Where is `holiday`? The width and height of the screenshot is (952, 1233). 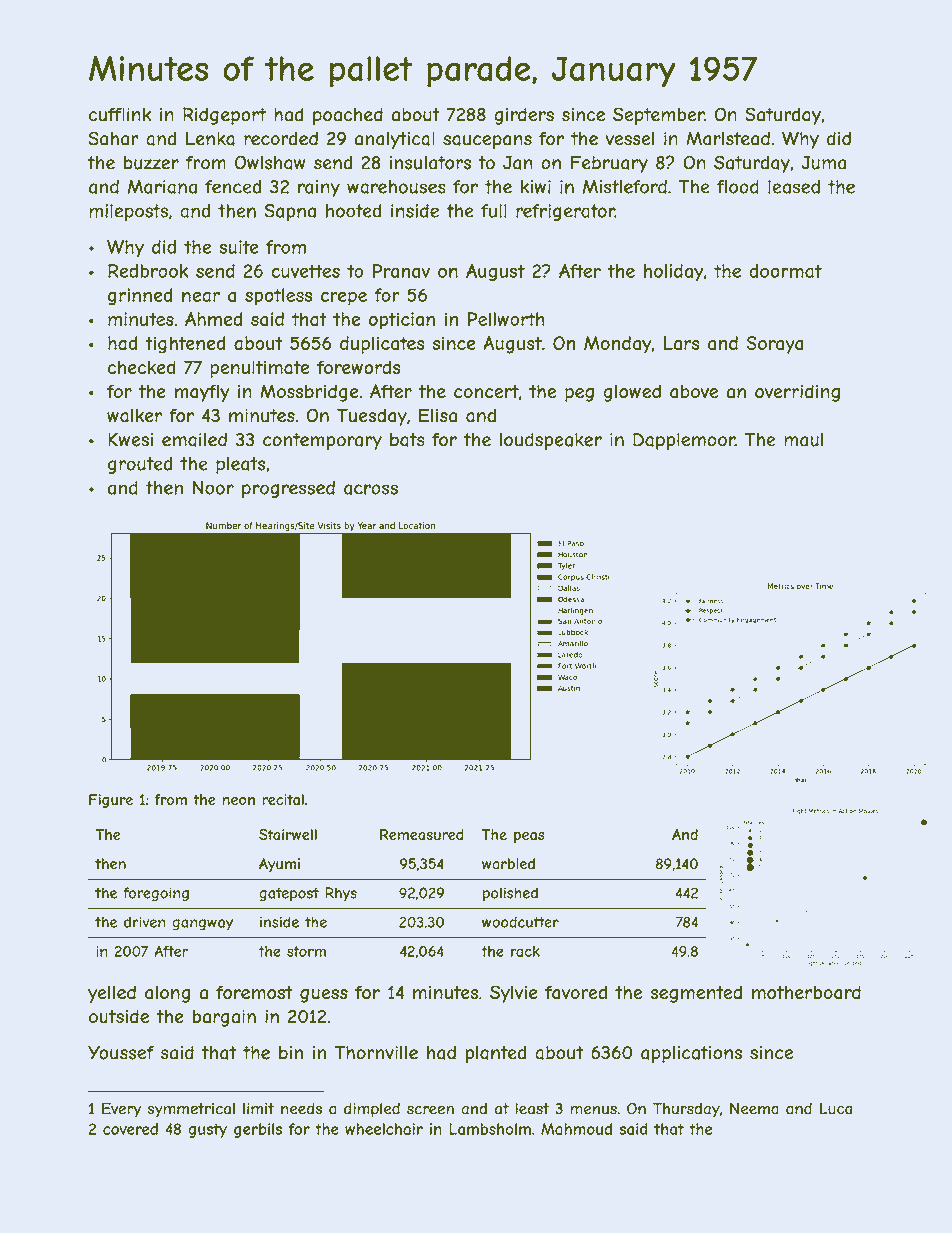 holiday is located at coordinates (673, 273).
